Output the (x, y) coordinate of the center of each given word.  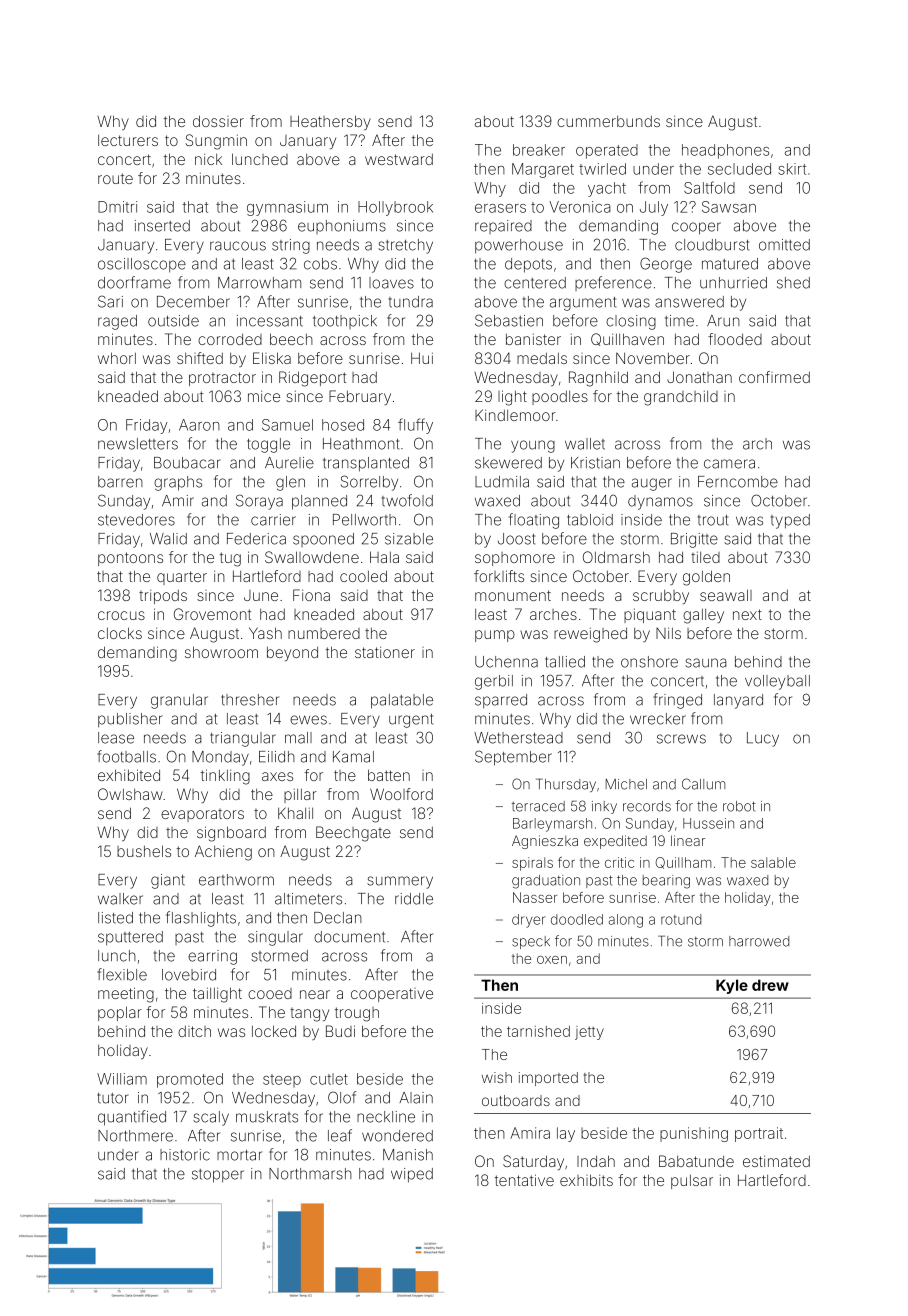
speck (531, 942)
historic (185, 1155)
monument (513, 595)
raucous (238, 246)
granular (179, 701)
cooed (270, 993)
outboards (516, 1100)
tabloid (590, 520)
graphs (178, 483)
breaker (539, 150)
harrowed (759, 941)
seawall (726, 595)
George (666, 265)
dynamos (660, 502)
